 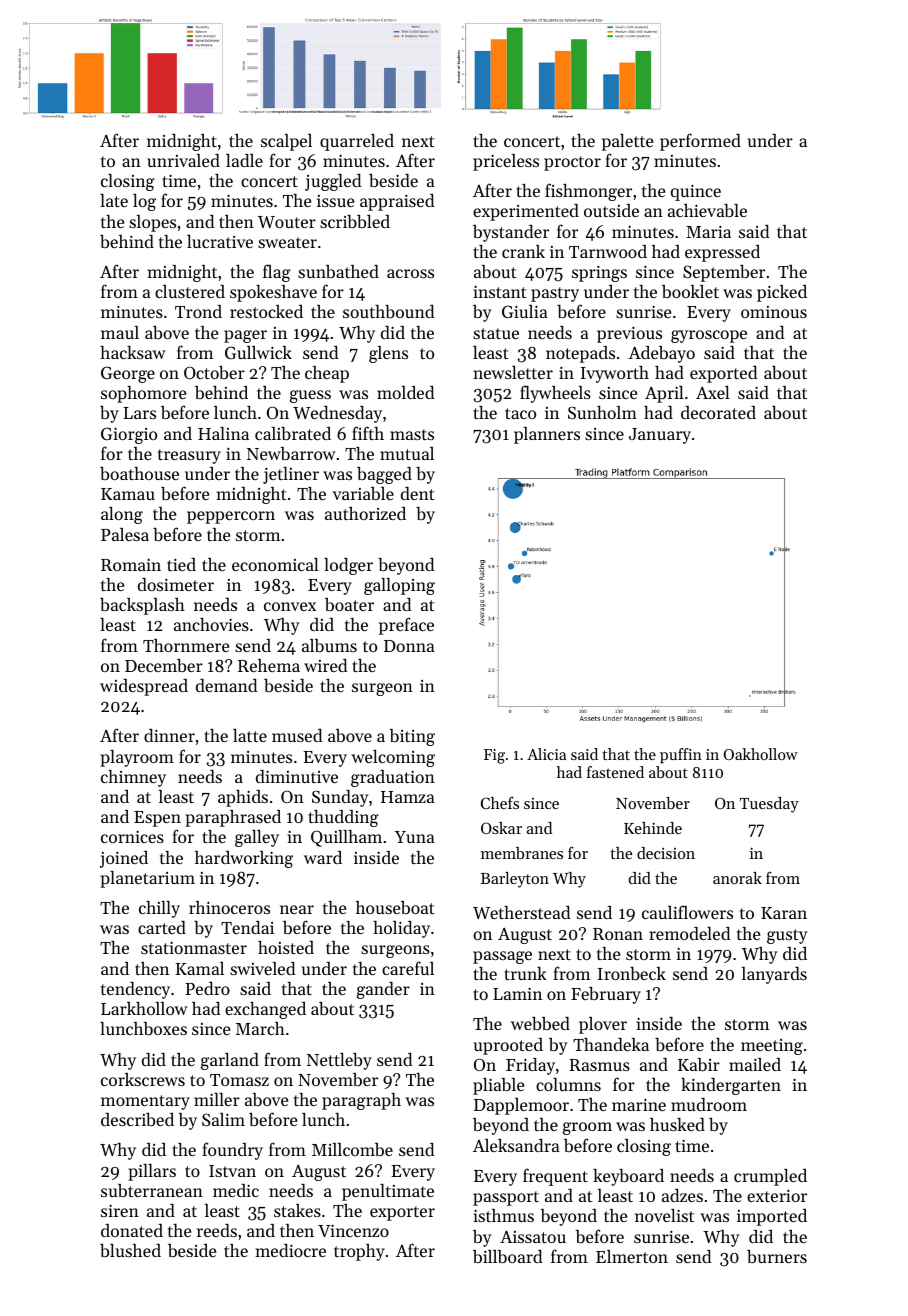 What do you see at coordinates (760, 754) in the screenshot?
I see `Oakhollow` at bounding box center [760, 754].
